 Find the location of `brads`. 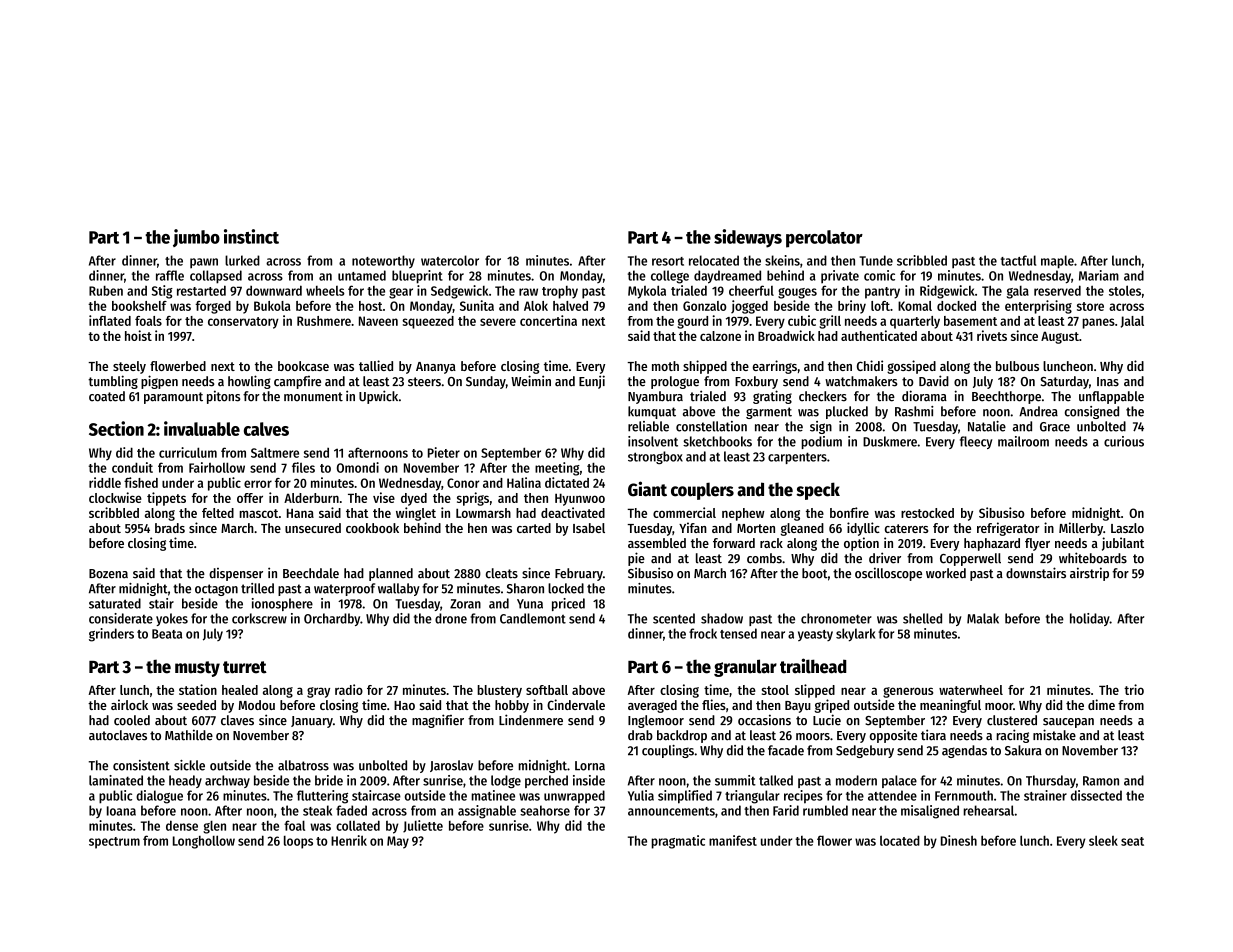

brads is located at coordinates (170, 528).
